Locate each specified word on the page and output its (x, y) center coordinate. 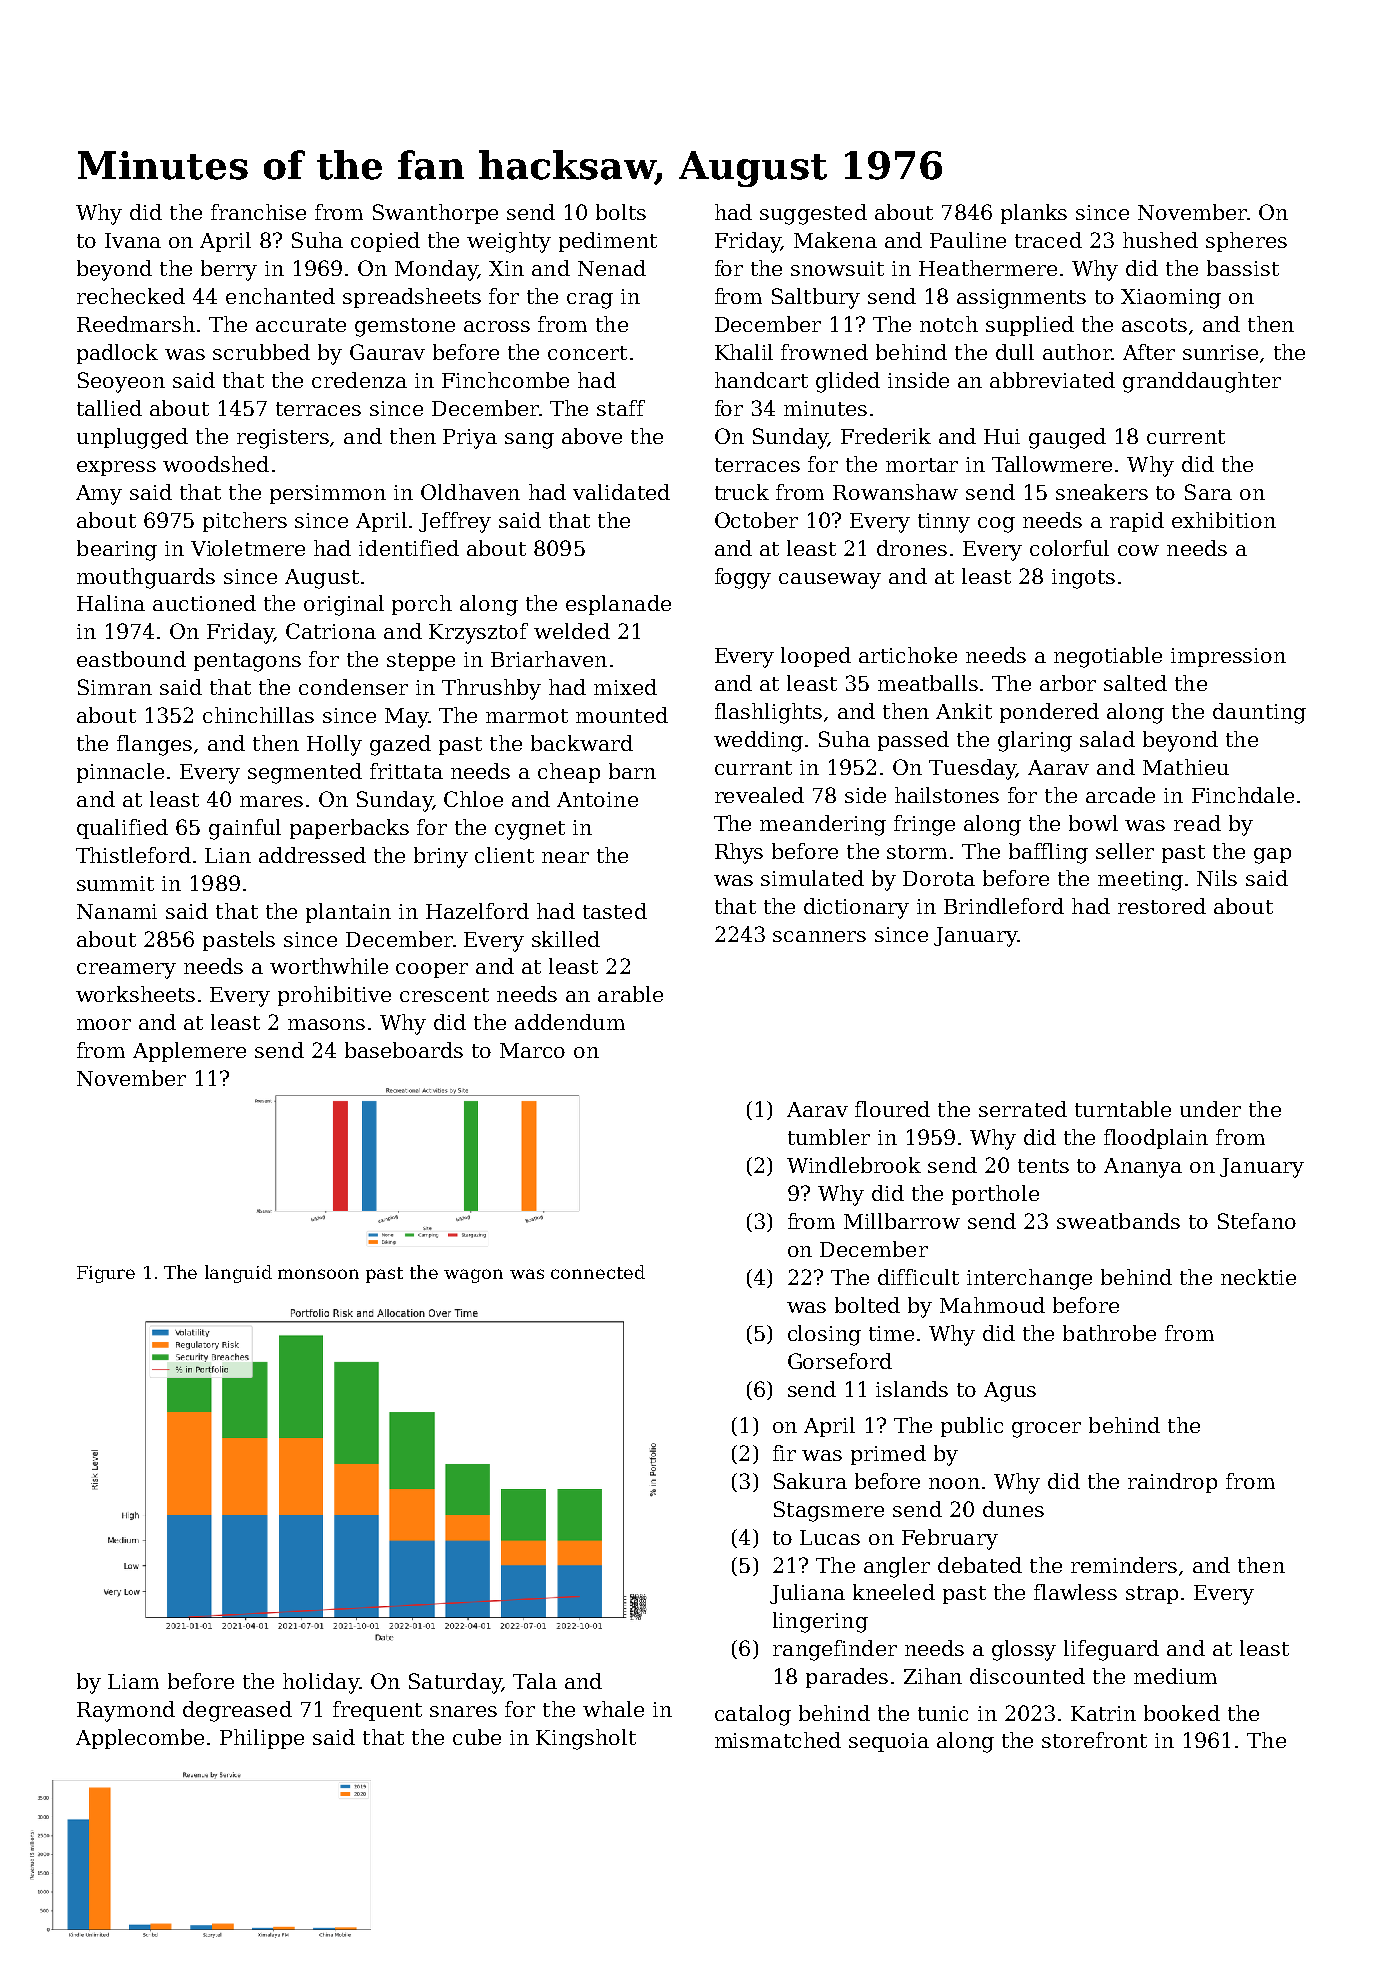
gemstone (405, 327)
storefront (1094, 1740)
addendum (570, 1022)
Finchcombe (505, 380)
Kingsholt (586, 1739)
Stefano (1257, 1221)
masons (326, 1024)
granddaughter (1202, 382)
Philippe (262, 1739)
